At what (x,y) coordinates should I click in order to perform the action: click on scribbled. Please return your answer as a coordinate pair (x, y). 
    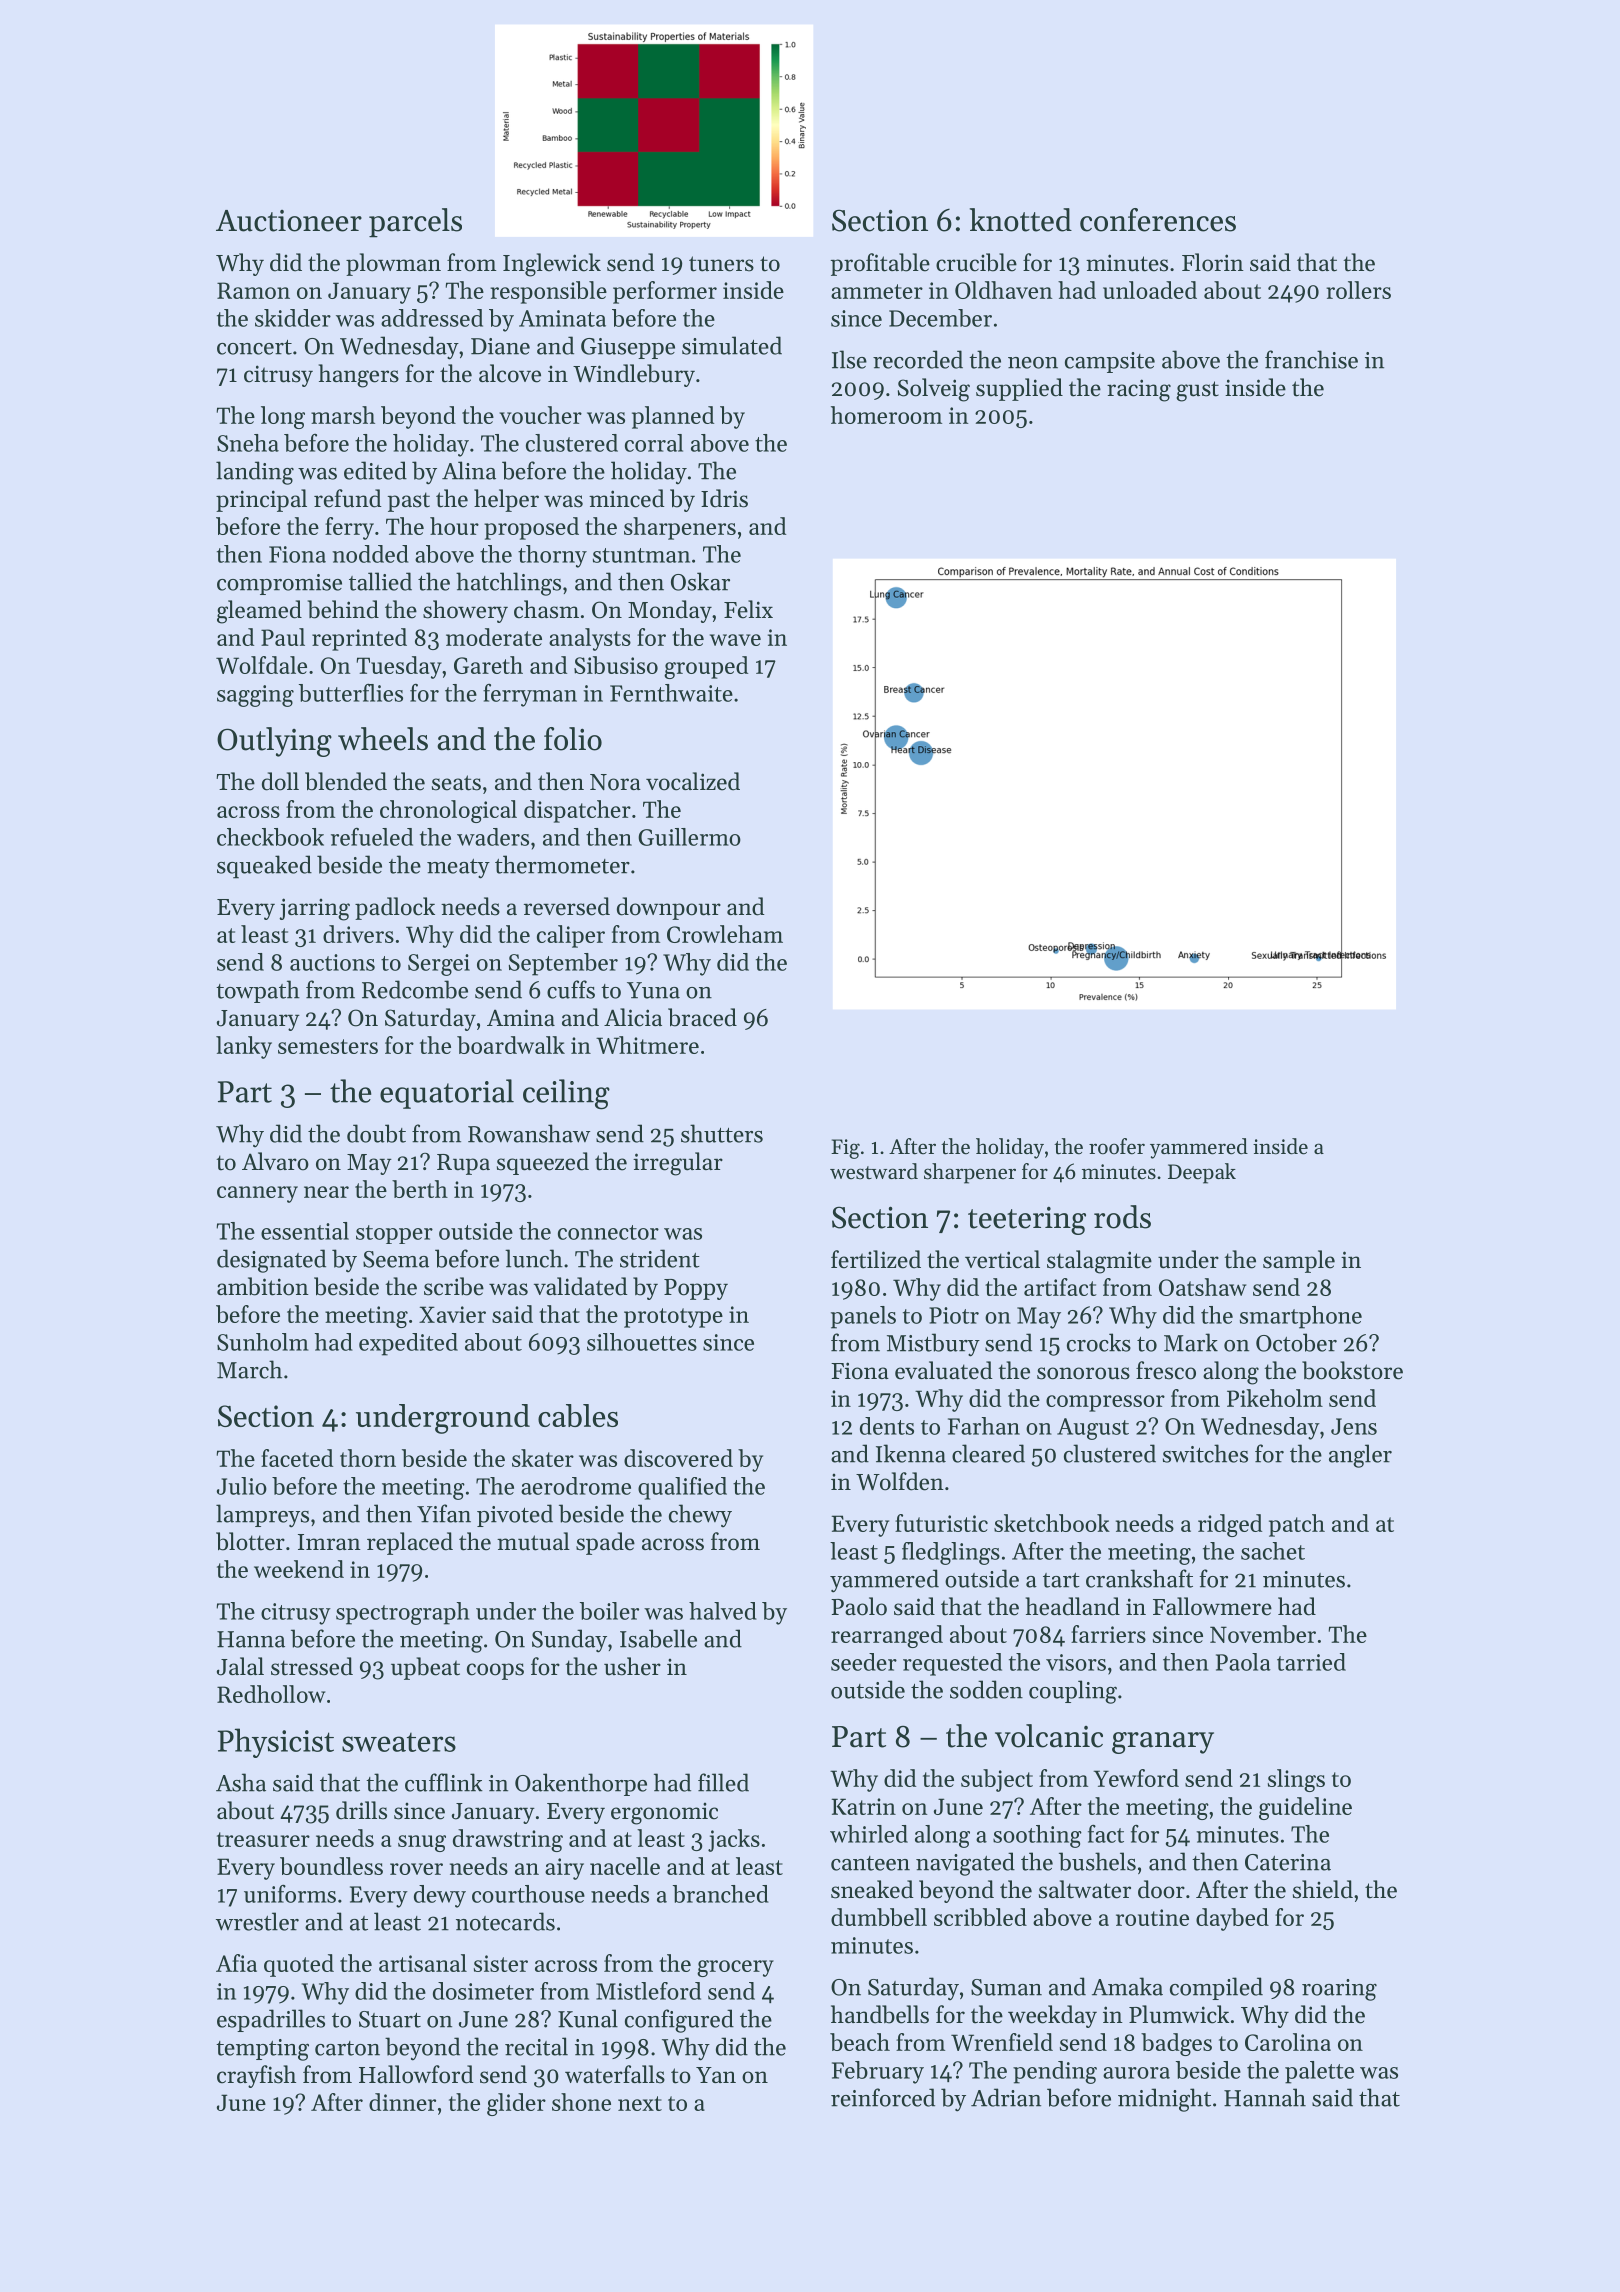
    Looking at the image, I should click on (980, 1917).
